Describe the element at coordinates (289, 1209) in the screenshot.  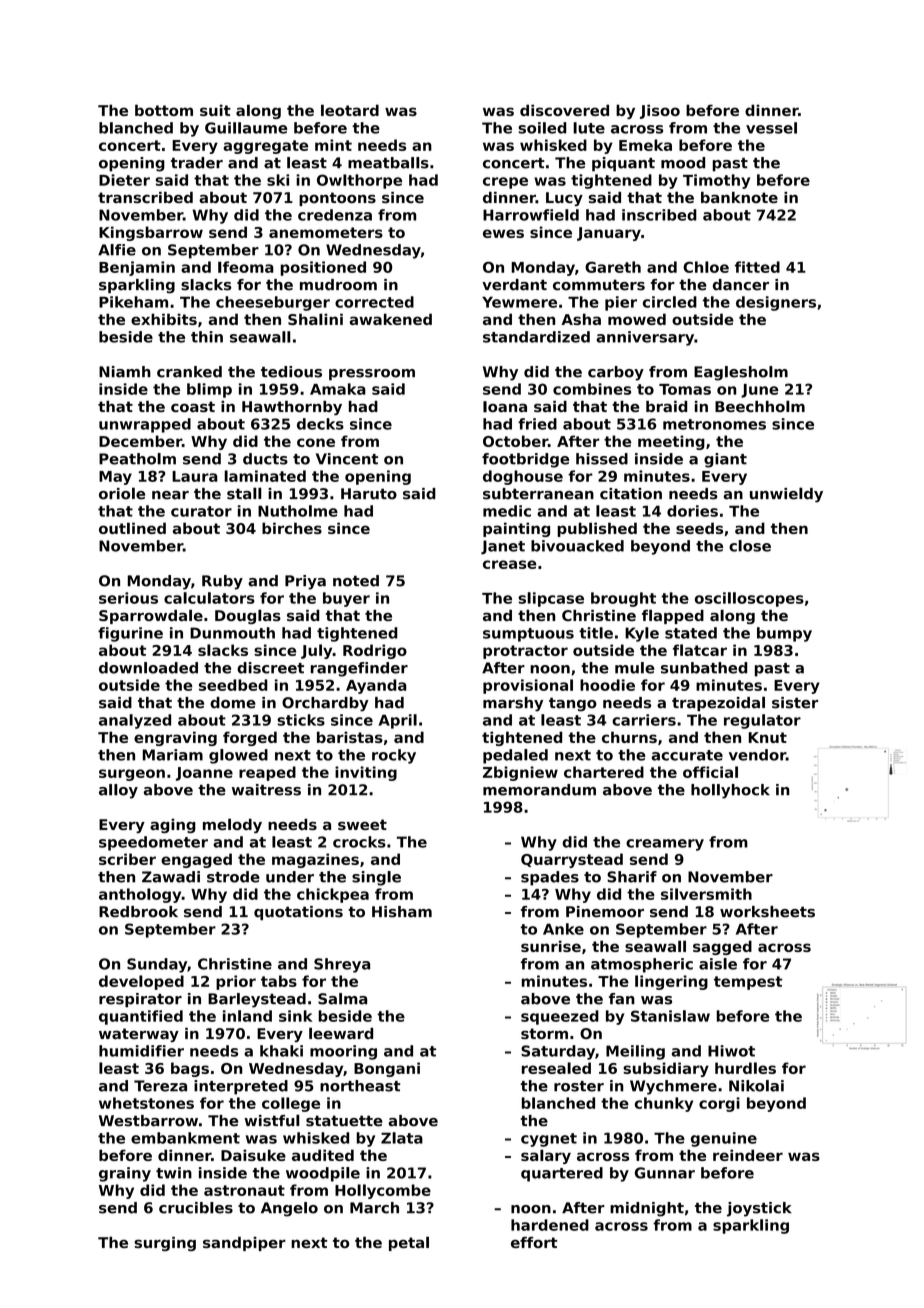
I see `Angelo` at that location.
